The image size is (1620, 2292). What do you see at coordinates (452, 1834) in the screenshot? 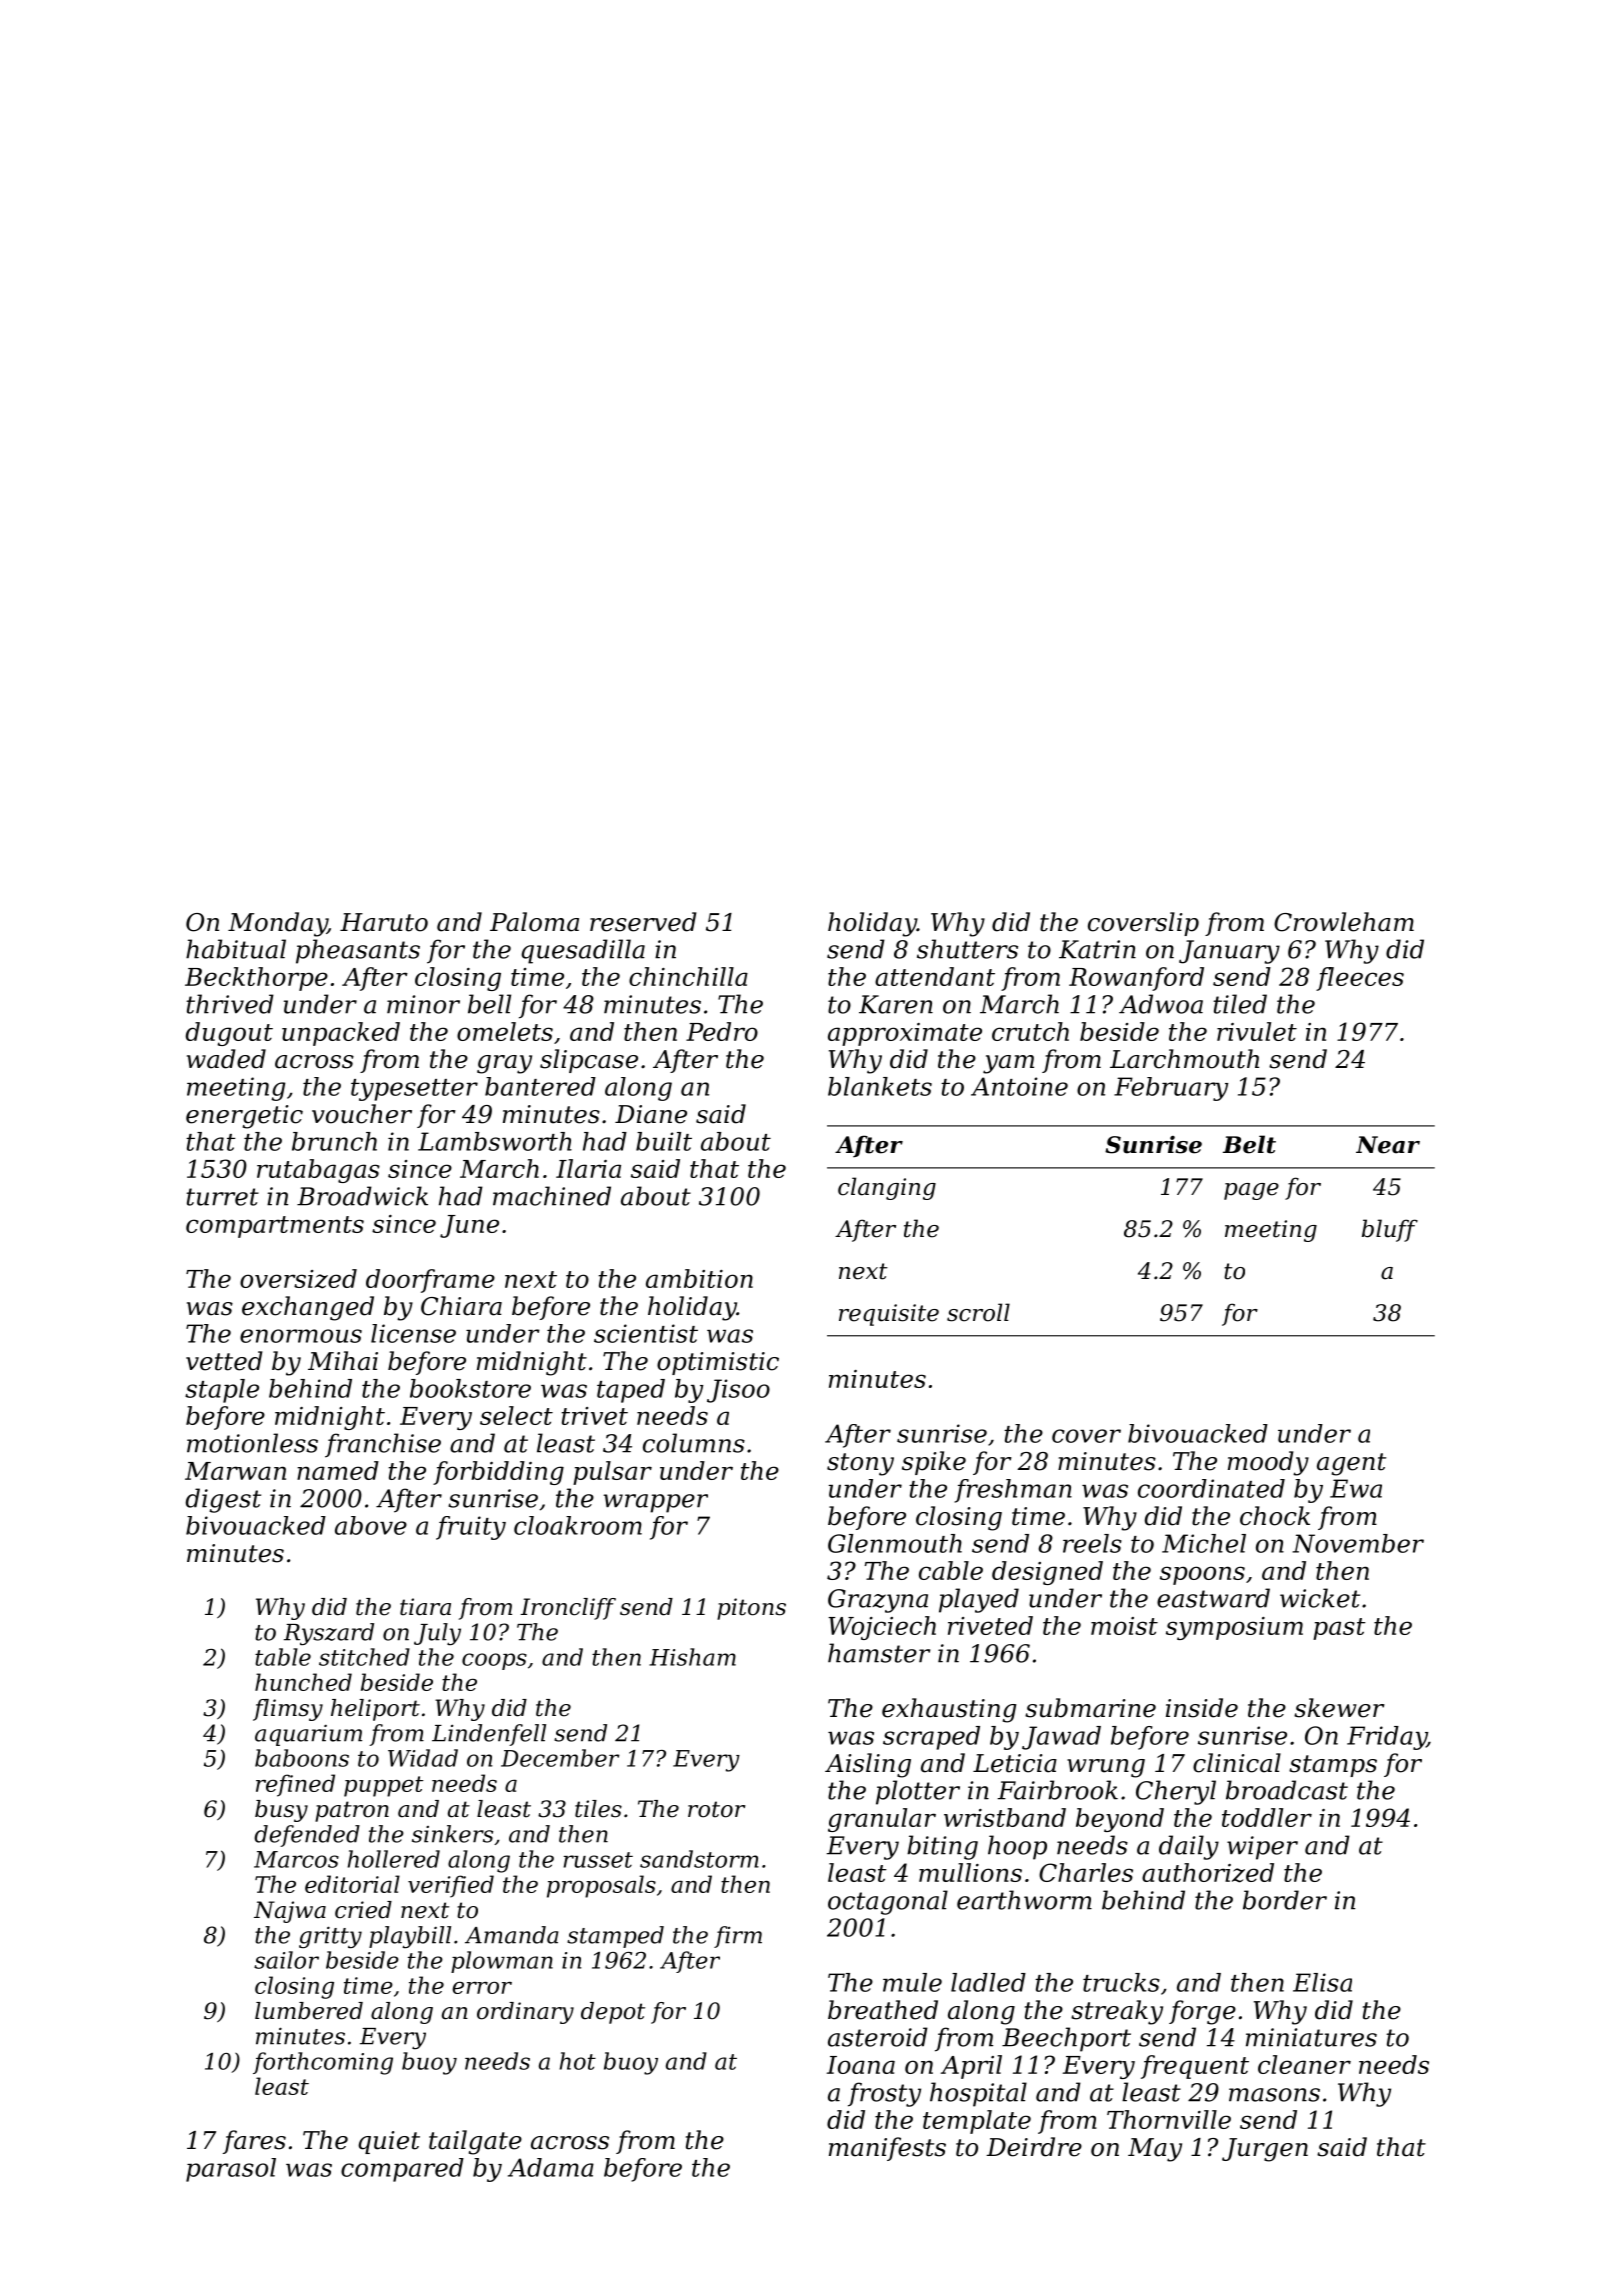
I see `sinkers` at bounding box center [452, 1834].
